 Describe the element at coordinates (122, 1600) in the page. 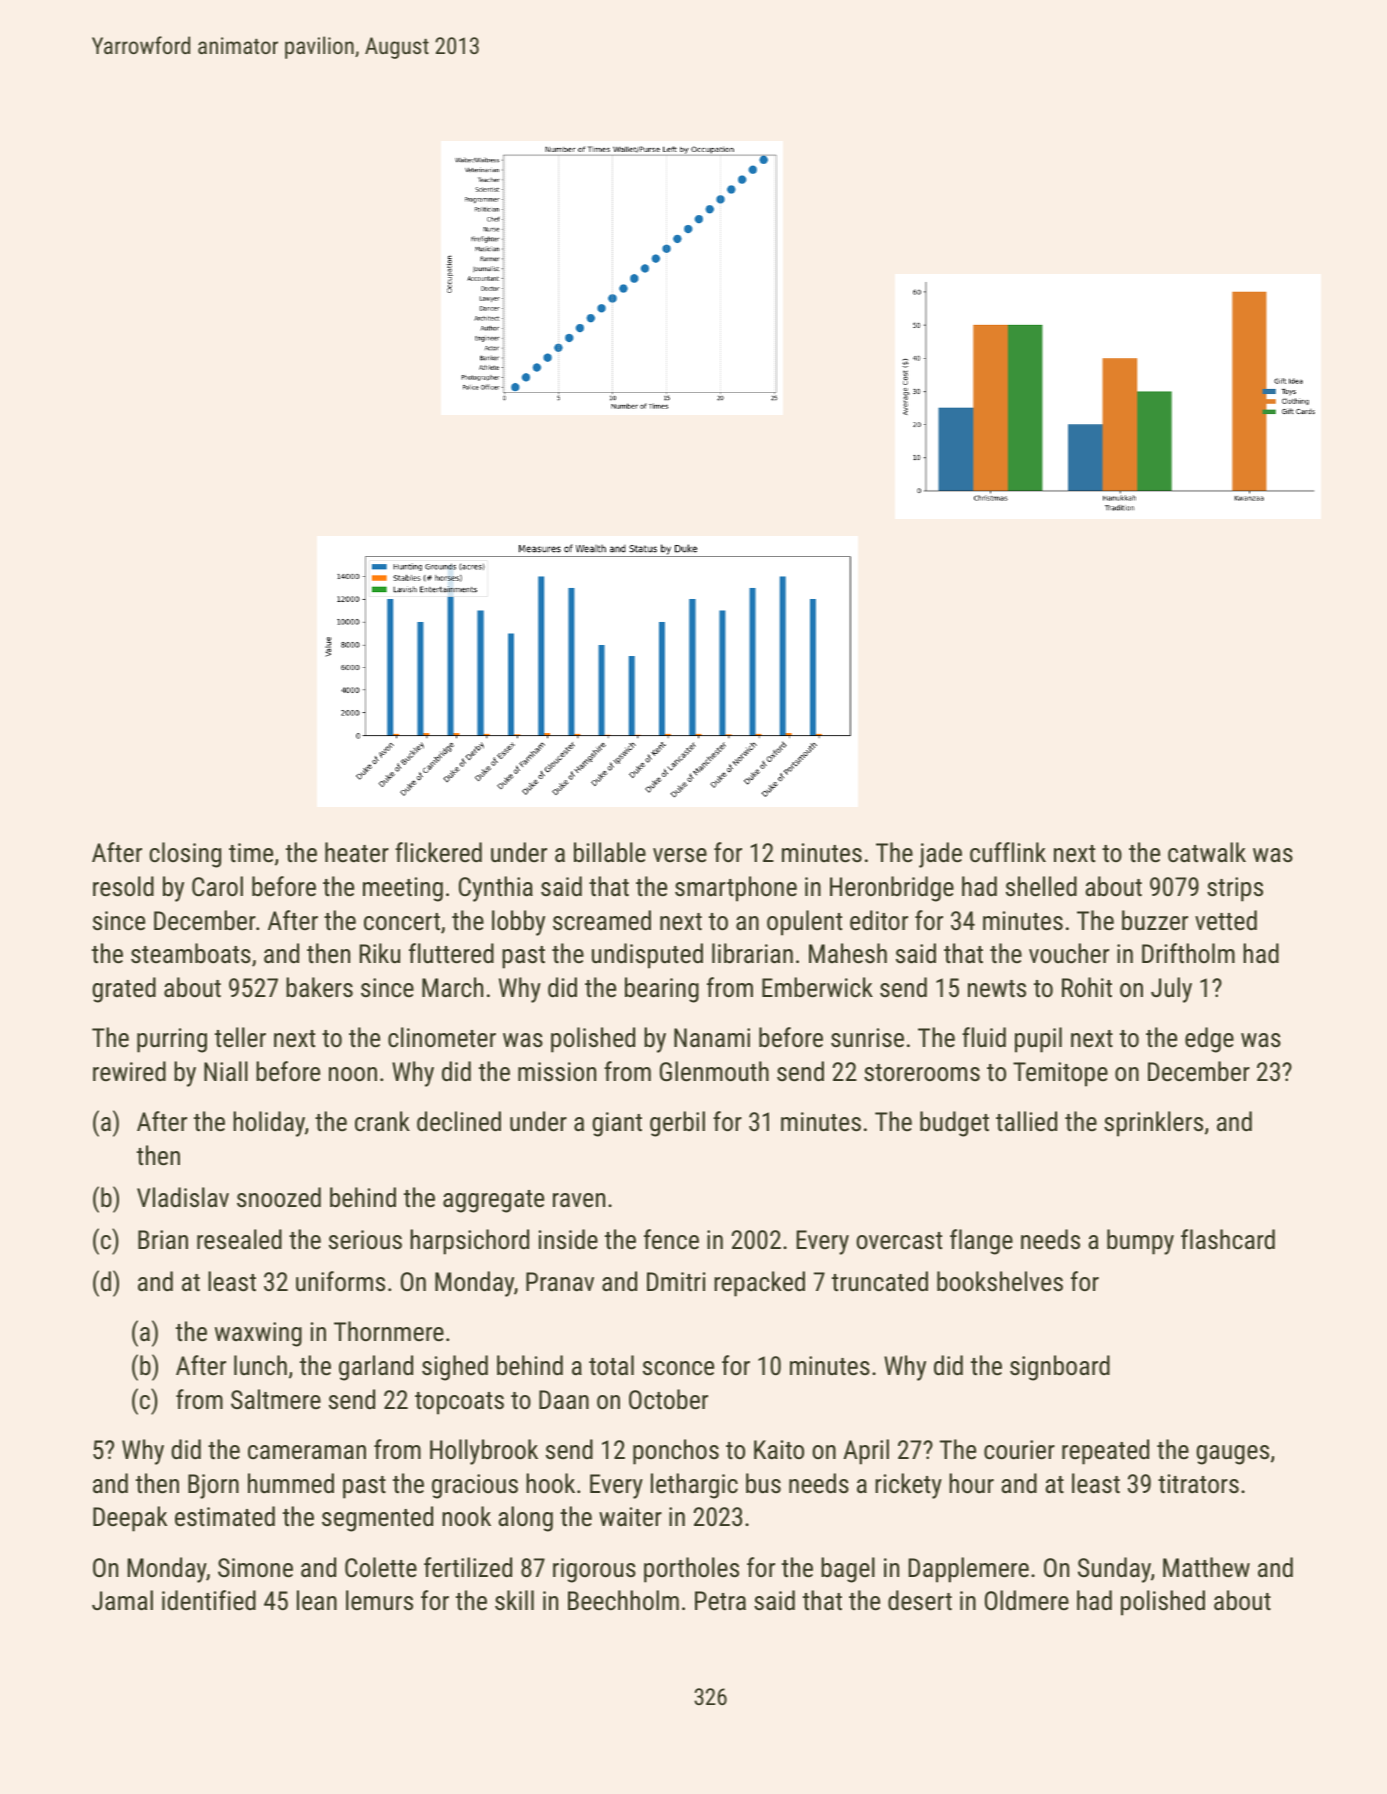

I see `Jamal` at that location.
